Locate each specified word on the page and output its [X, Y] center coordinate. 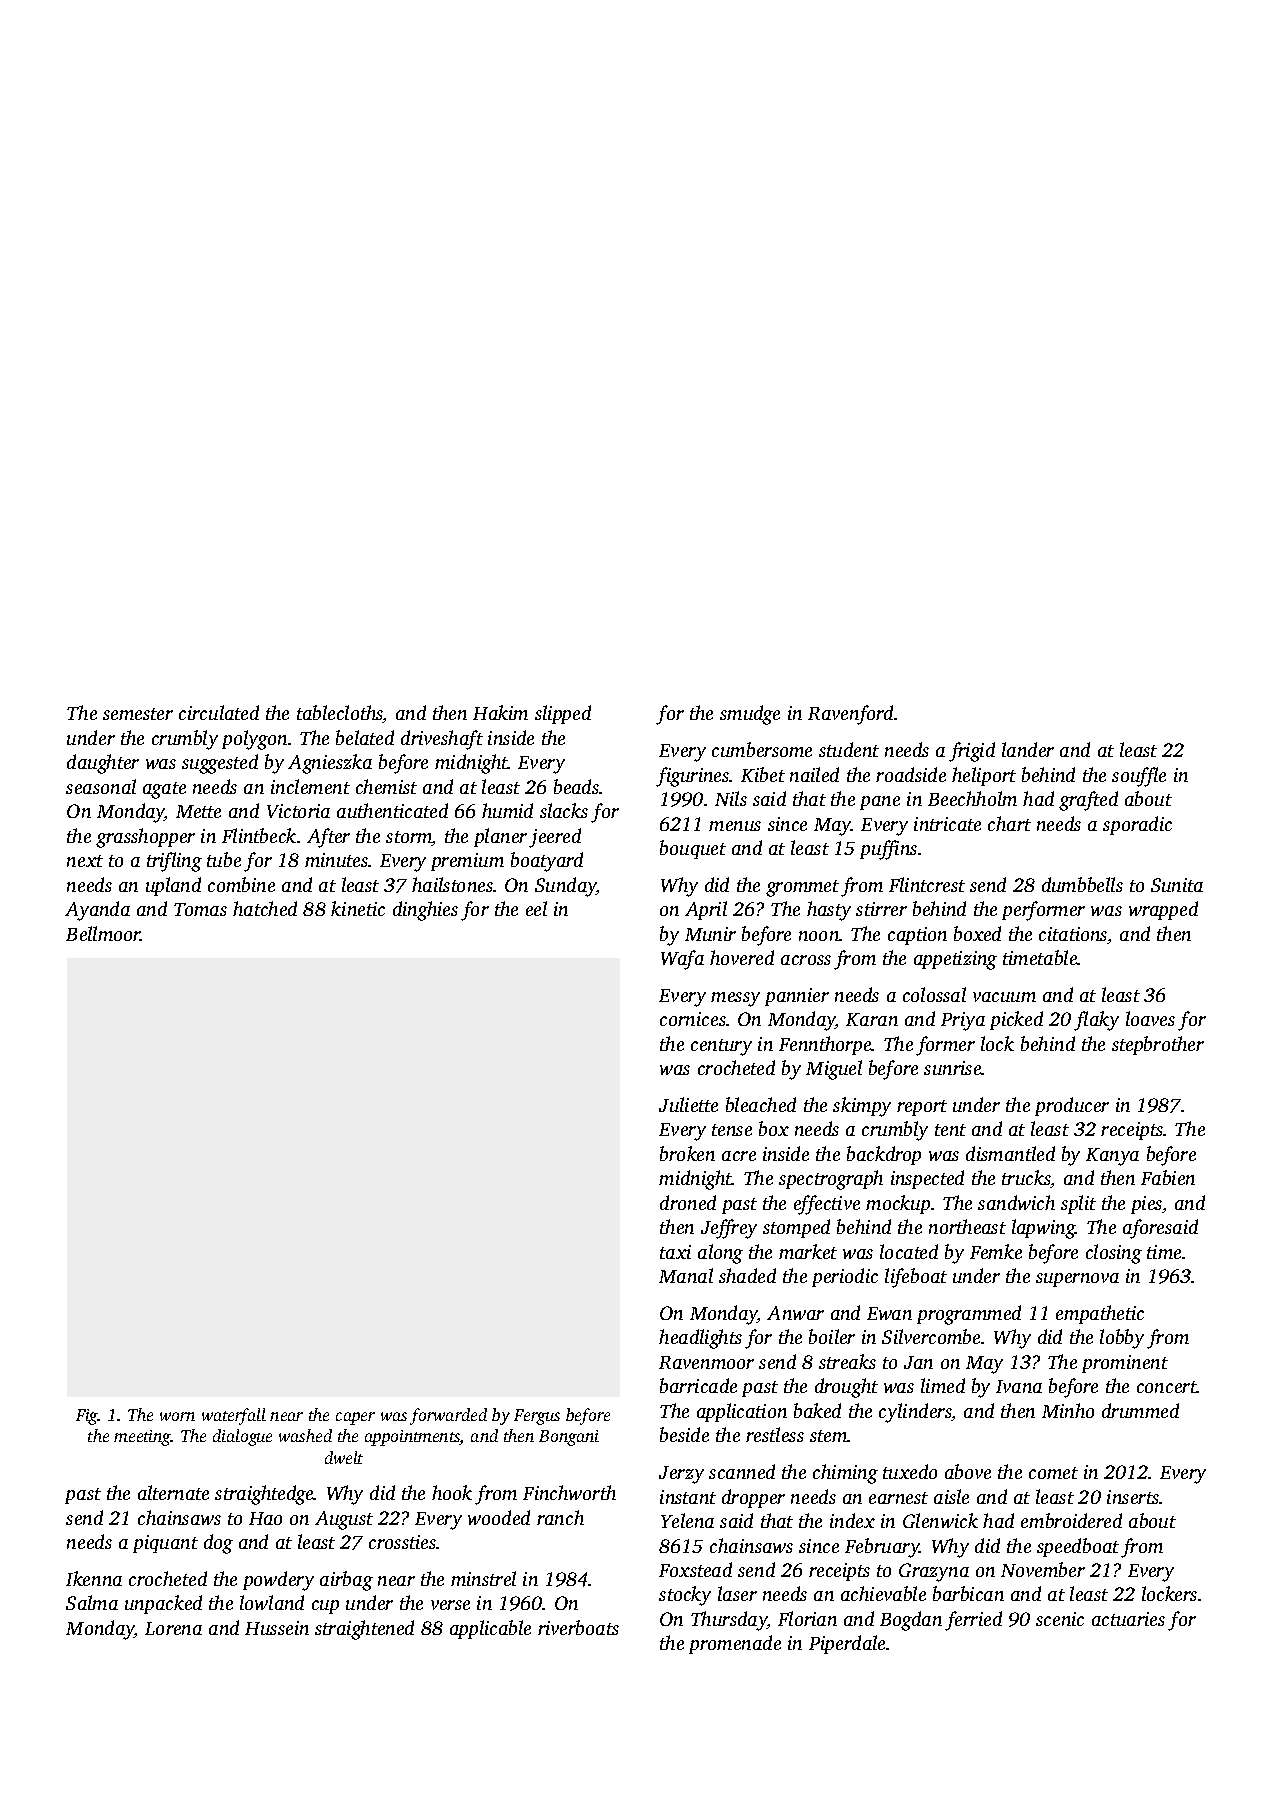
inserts [1133, 1497]
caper [355, 1418]
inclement [310, 786]
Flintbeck [259, 835]
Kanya [1112, 1157]
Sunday [565, 887]
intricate [947, 824]
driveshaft [442, 740]
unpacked [163, 1604]
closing [1114, 1254]
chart [1009, 823]
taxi [675, 1252]
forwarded [448, 1416]
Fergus [537, 1417]
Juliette [688, 1104]
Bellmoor [103, 933]
